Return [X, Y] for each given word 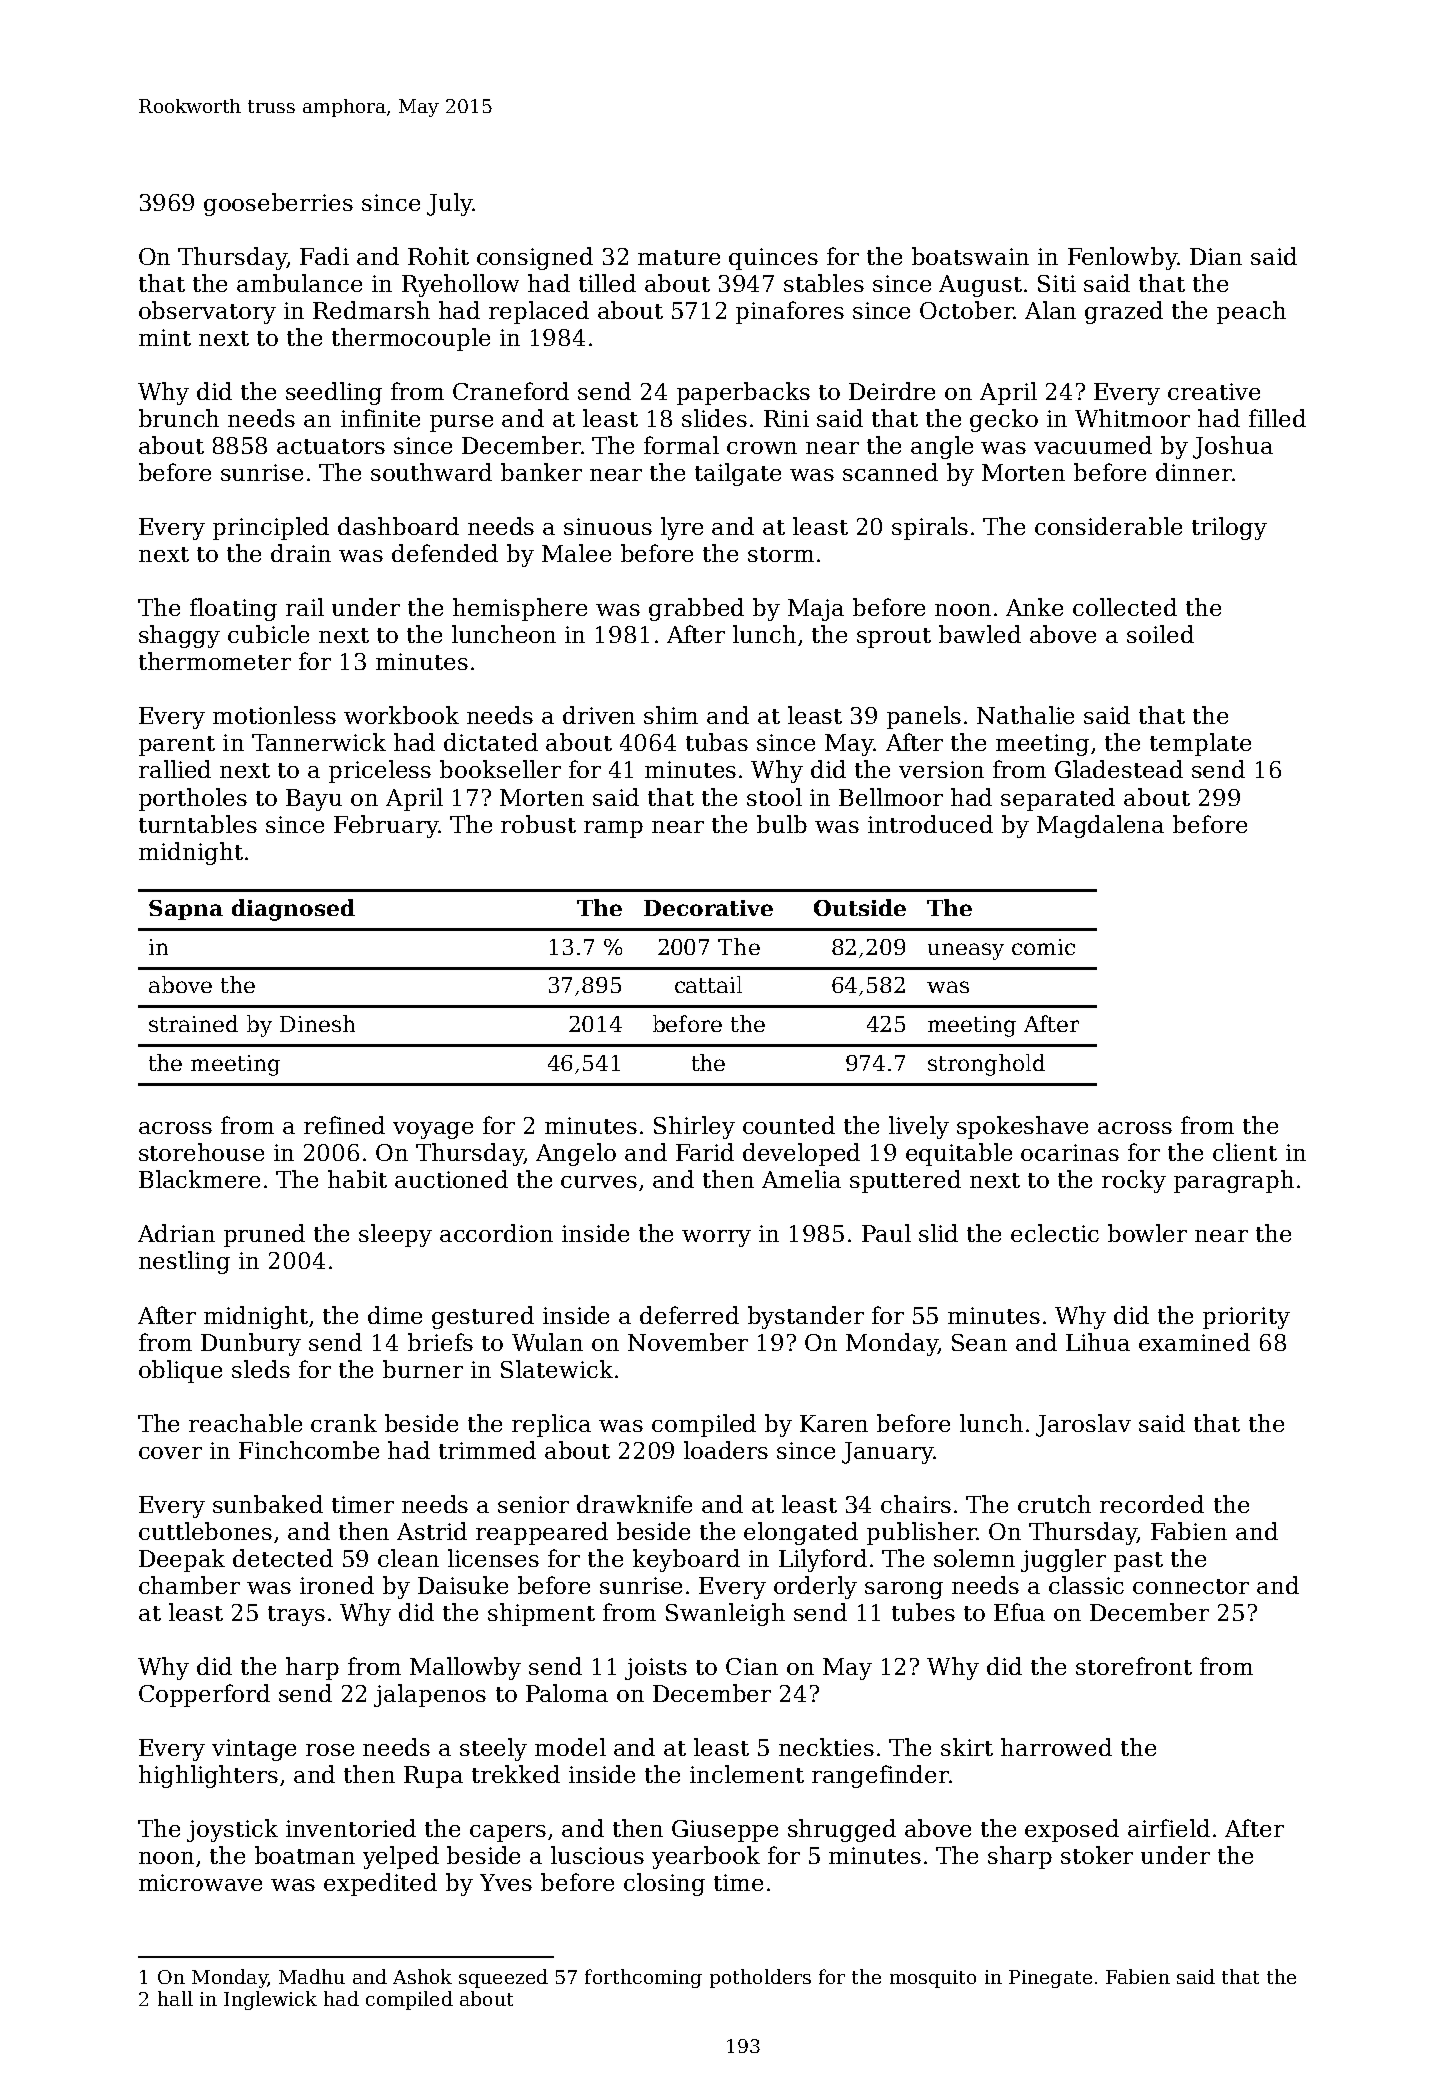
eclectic [1055, 1233]
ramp [613, 829]
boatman [305, 1855]
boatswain [970, 256]
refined [344, 1125]
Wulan [547, 1342]
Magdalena [1100, 826]
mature [679, 257]
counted [789, 1125]
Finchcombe [309, 1450]
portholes [193, 799]
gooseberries [278, 204]
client [1245, 1152]
